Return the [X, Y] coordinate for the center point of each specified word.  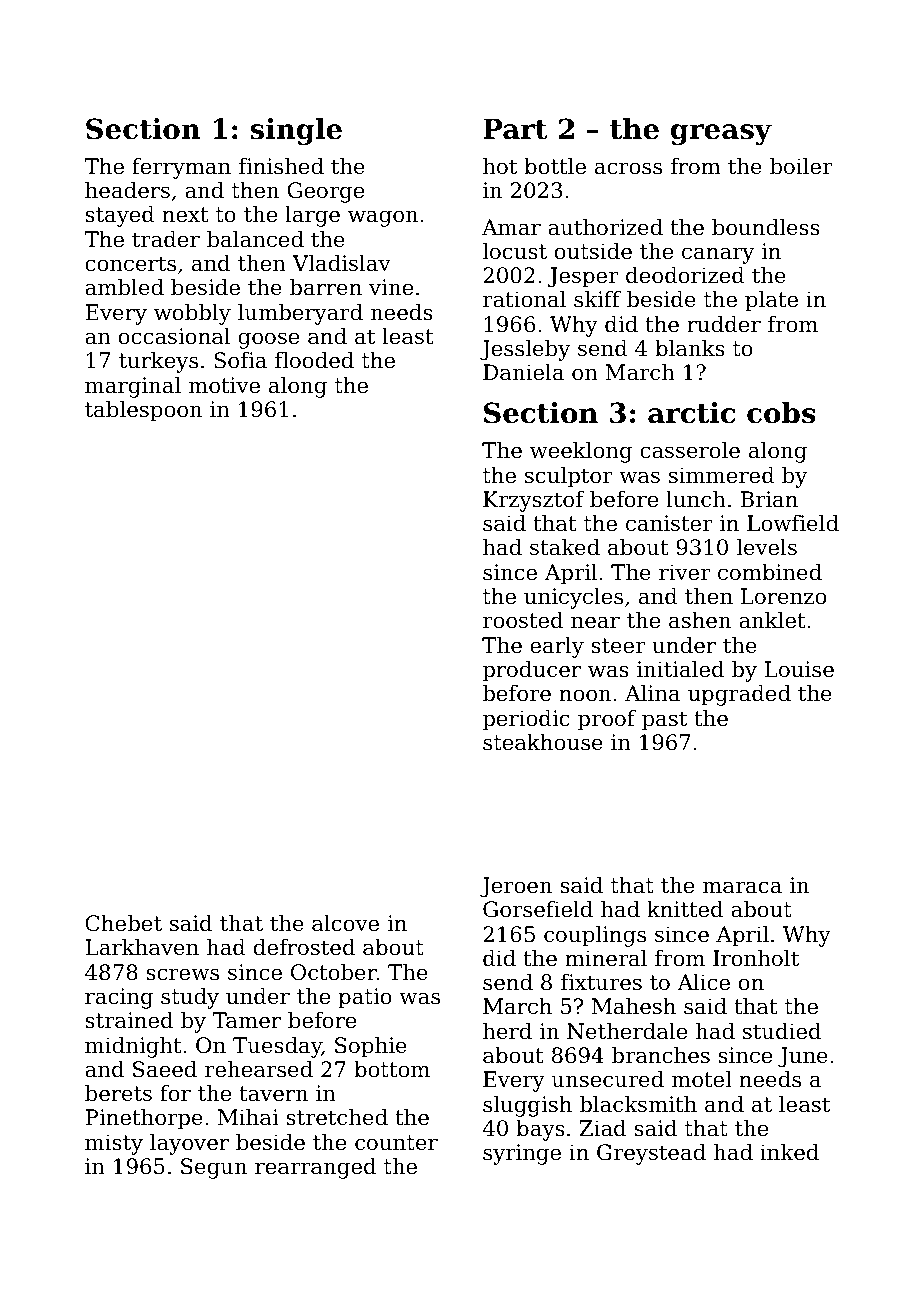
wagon [383, 218]
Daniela [523, 372]
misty [114, 1144]
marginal [133, 387]
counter [396, 1143]
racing [119, 998]
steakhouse [543, 742]
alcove [345, 923]
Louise [799, 669]
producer [532, 671]
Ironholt [756, 958]
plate [771, 301]
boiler [801, 166]
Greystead [651, 1154]
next [185, 215]
